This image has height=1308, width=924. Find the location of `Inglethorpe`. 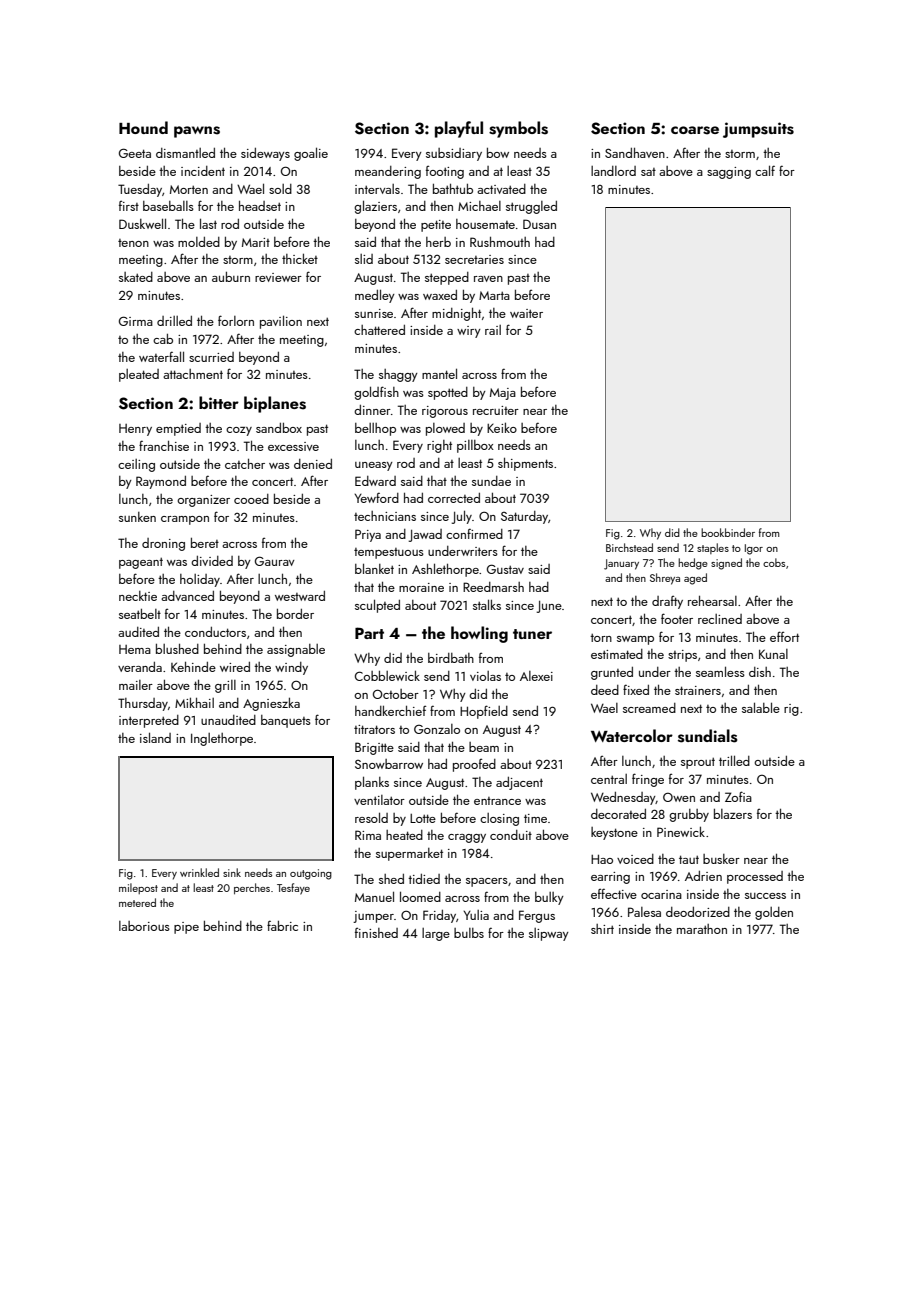

Inglethorpe is located at coordinates (222, 739).
